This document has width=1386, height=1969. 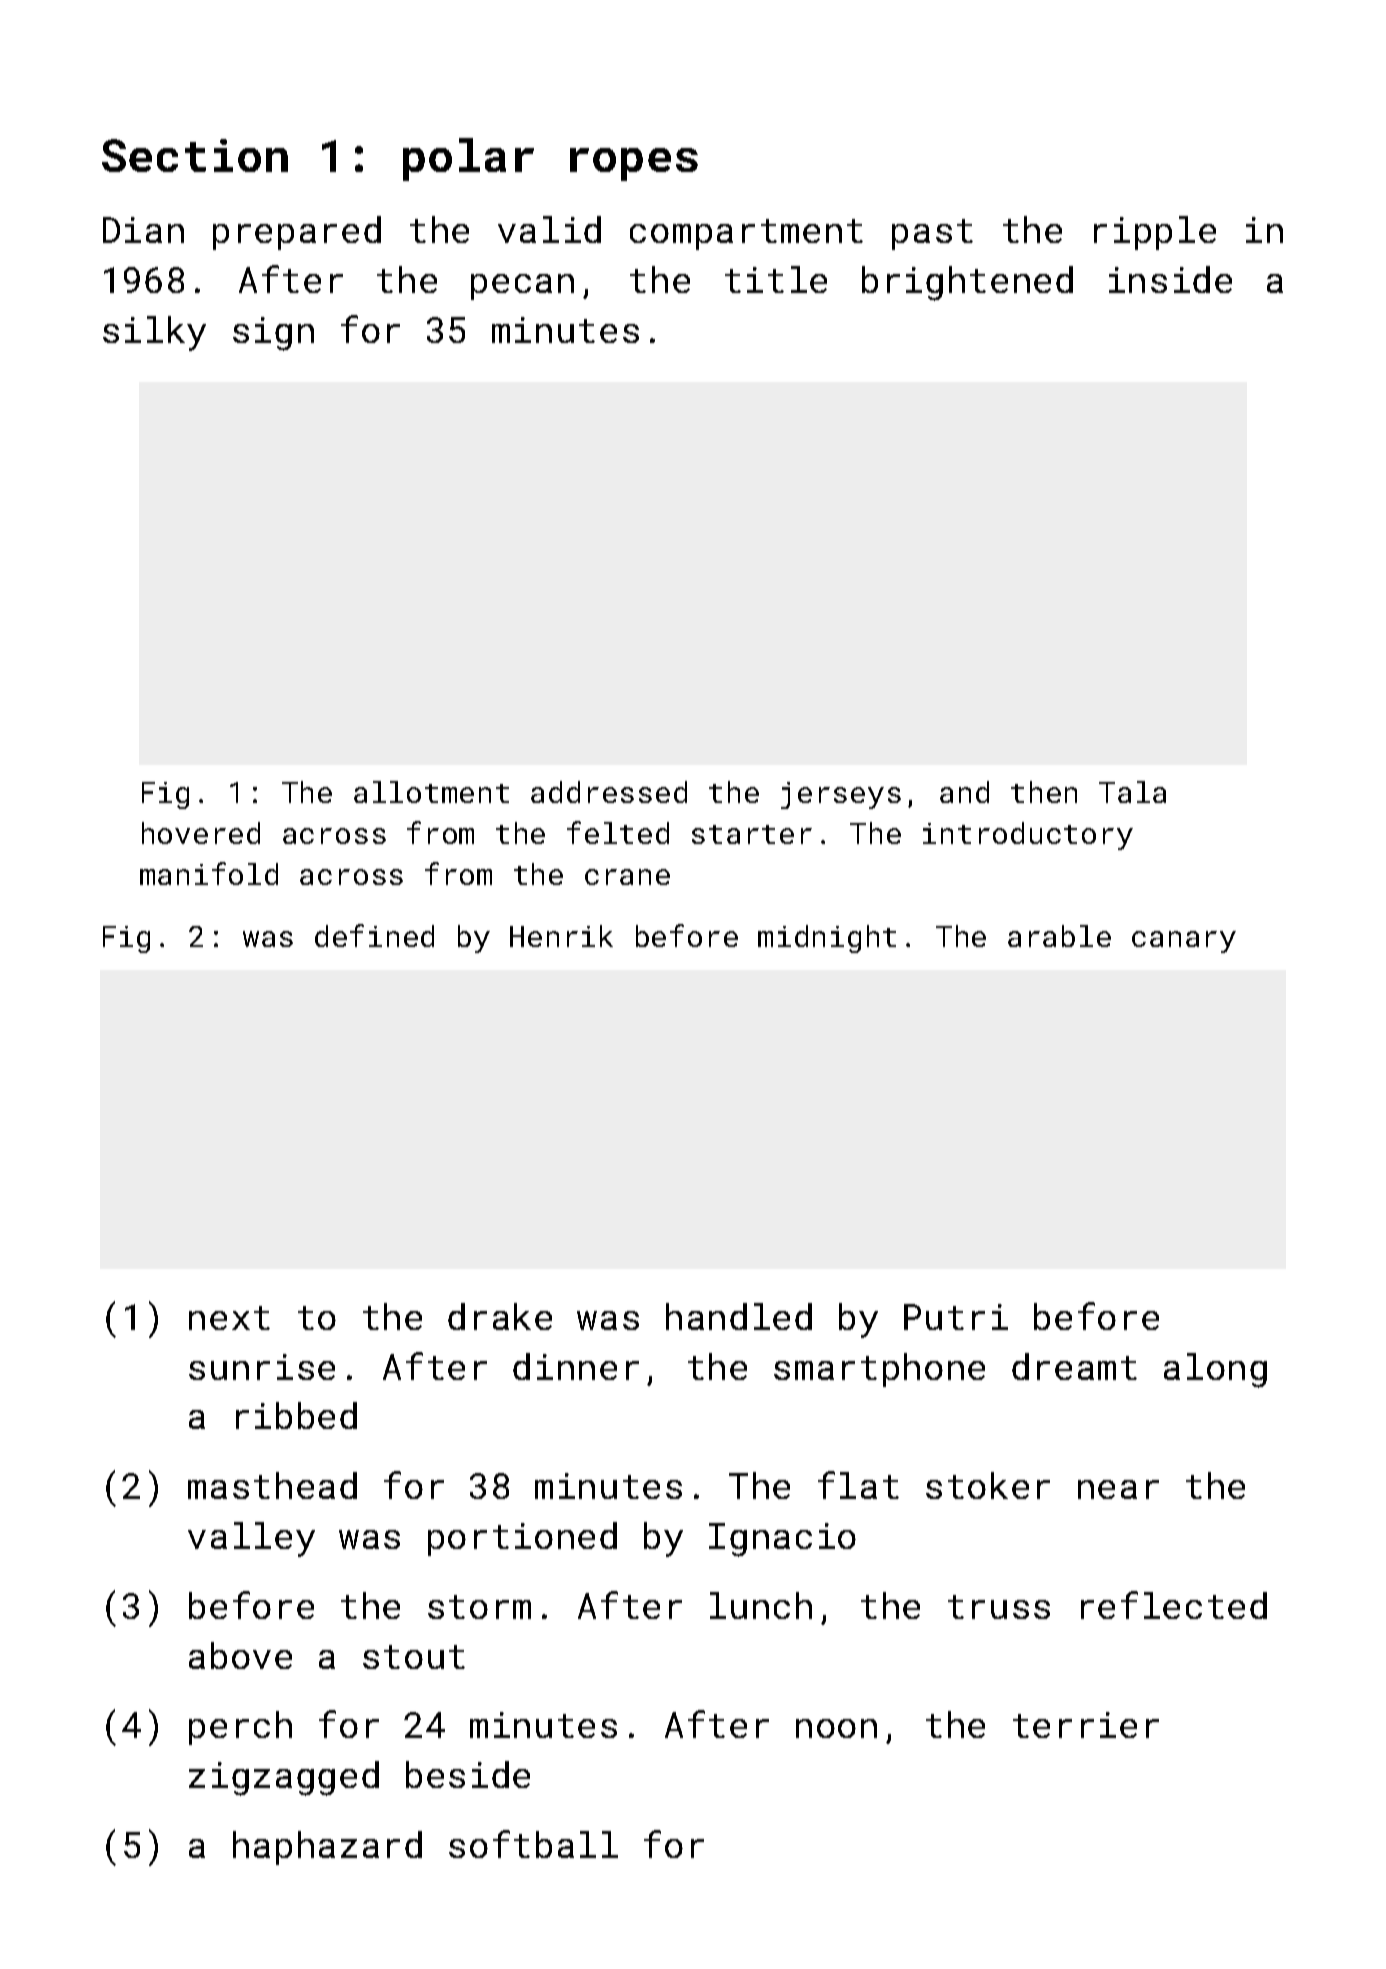 What do you see at coordinates (522, 287) in the document?
I see `pecan` at bounding box center [522, 287].
